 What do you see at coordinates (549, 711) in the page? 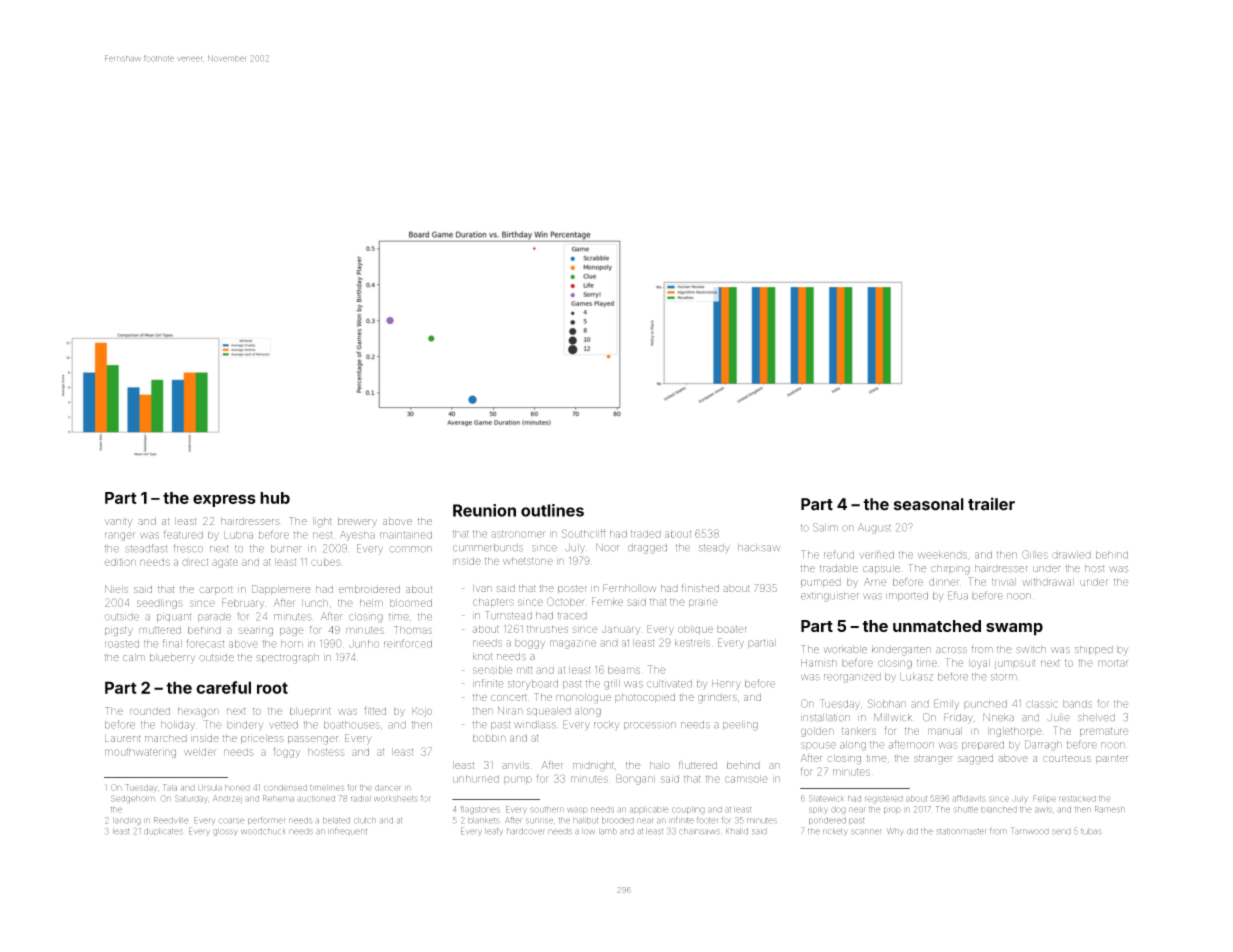
I see `squealed` at bounding box center [549, 711].
